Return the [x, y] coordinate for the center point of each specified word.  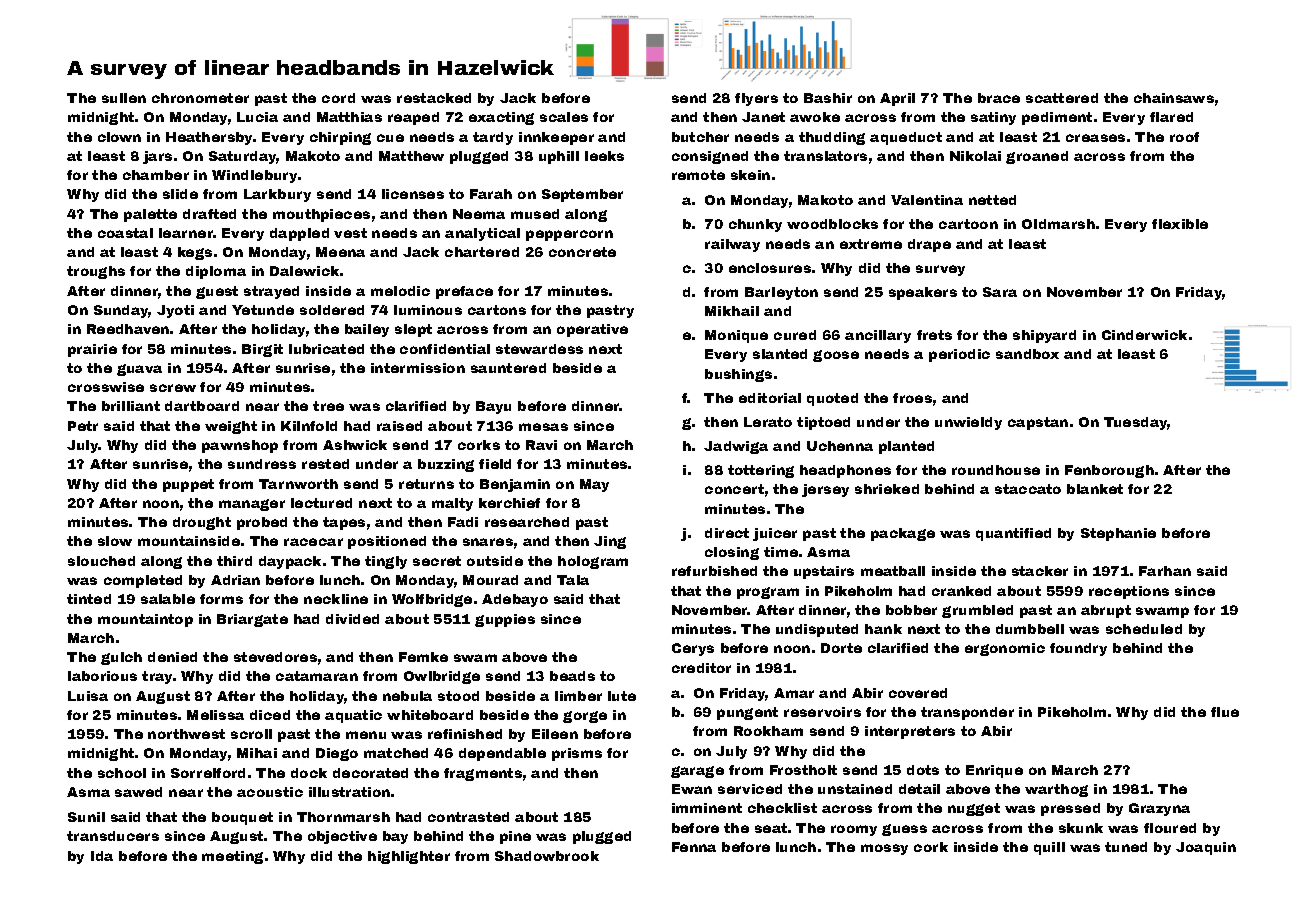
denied [172, 657]
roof [1184, 137]
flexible [1180, 224]
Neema [479, 214]
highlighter [409, 857]
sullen [124, 98]
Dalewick [304, 271]
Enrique [994, 771]
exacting [501, 118]
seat [771, 828]
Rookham [768, 731]
